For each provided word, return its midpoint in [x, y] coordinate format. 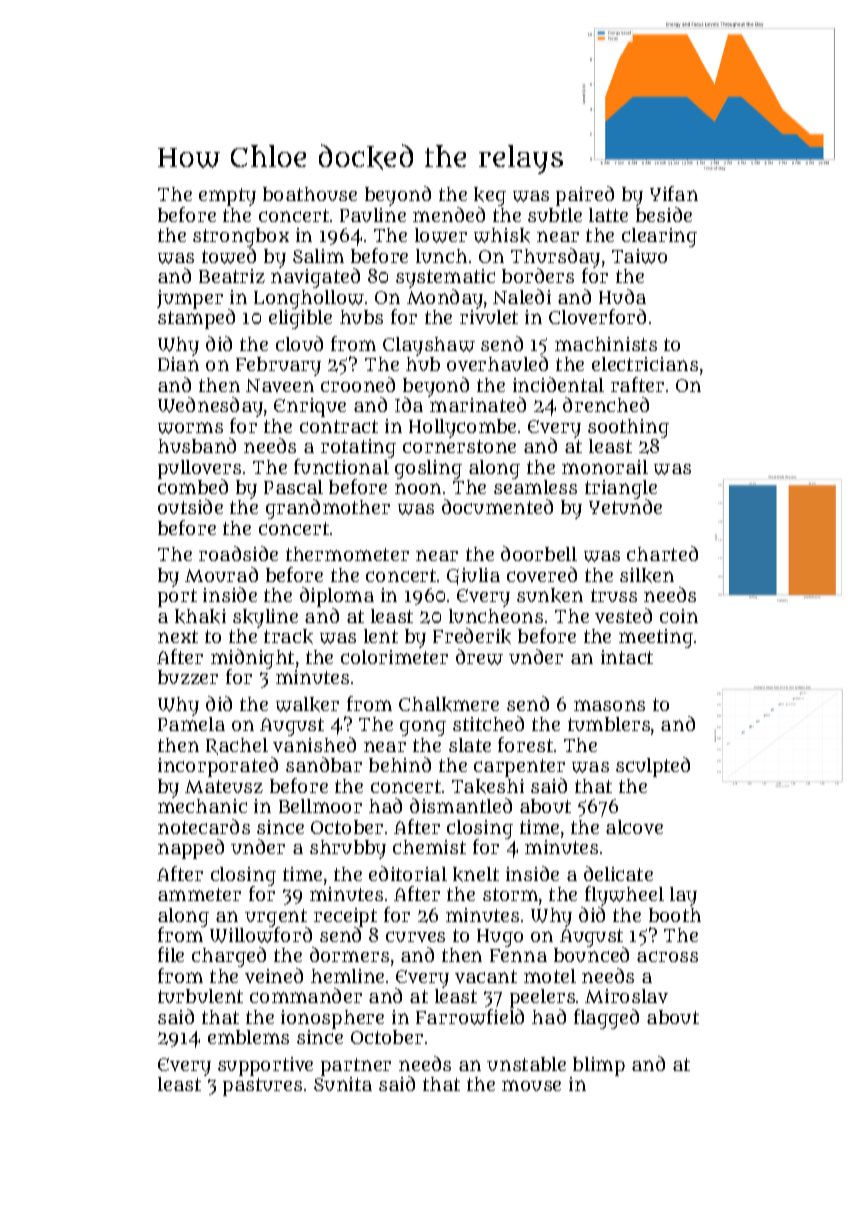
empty [227, 197]
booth [675, 915]
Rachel [237, 746]
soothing [628, 428]
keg [490, 196]
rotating [358, 448]
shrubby [348, 849]
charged [229, 957]
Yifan [674, 193]
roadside [238, 553]
